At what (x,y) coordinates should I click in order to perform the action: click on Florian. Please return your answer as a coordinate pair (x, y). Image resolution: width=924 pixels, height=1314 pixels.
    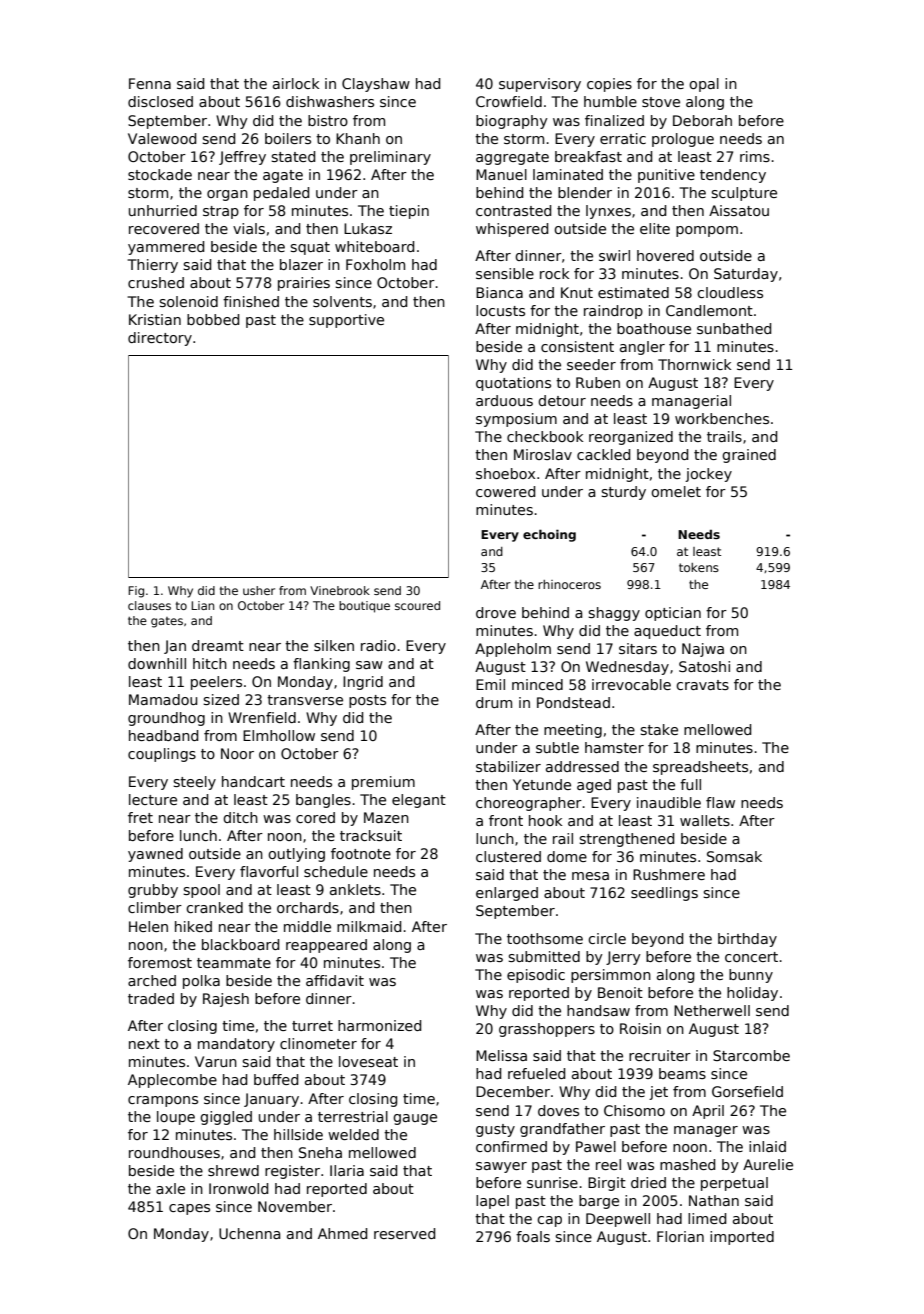
    Looking at the image, I should click on (680, 1236).
